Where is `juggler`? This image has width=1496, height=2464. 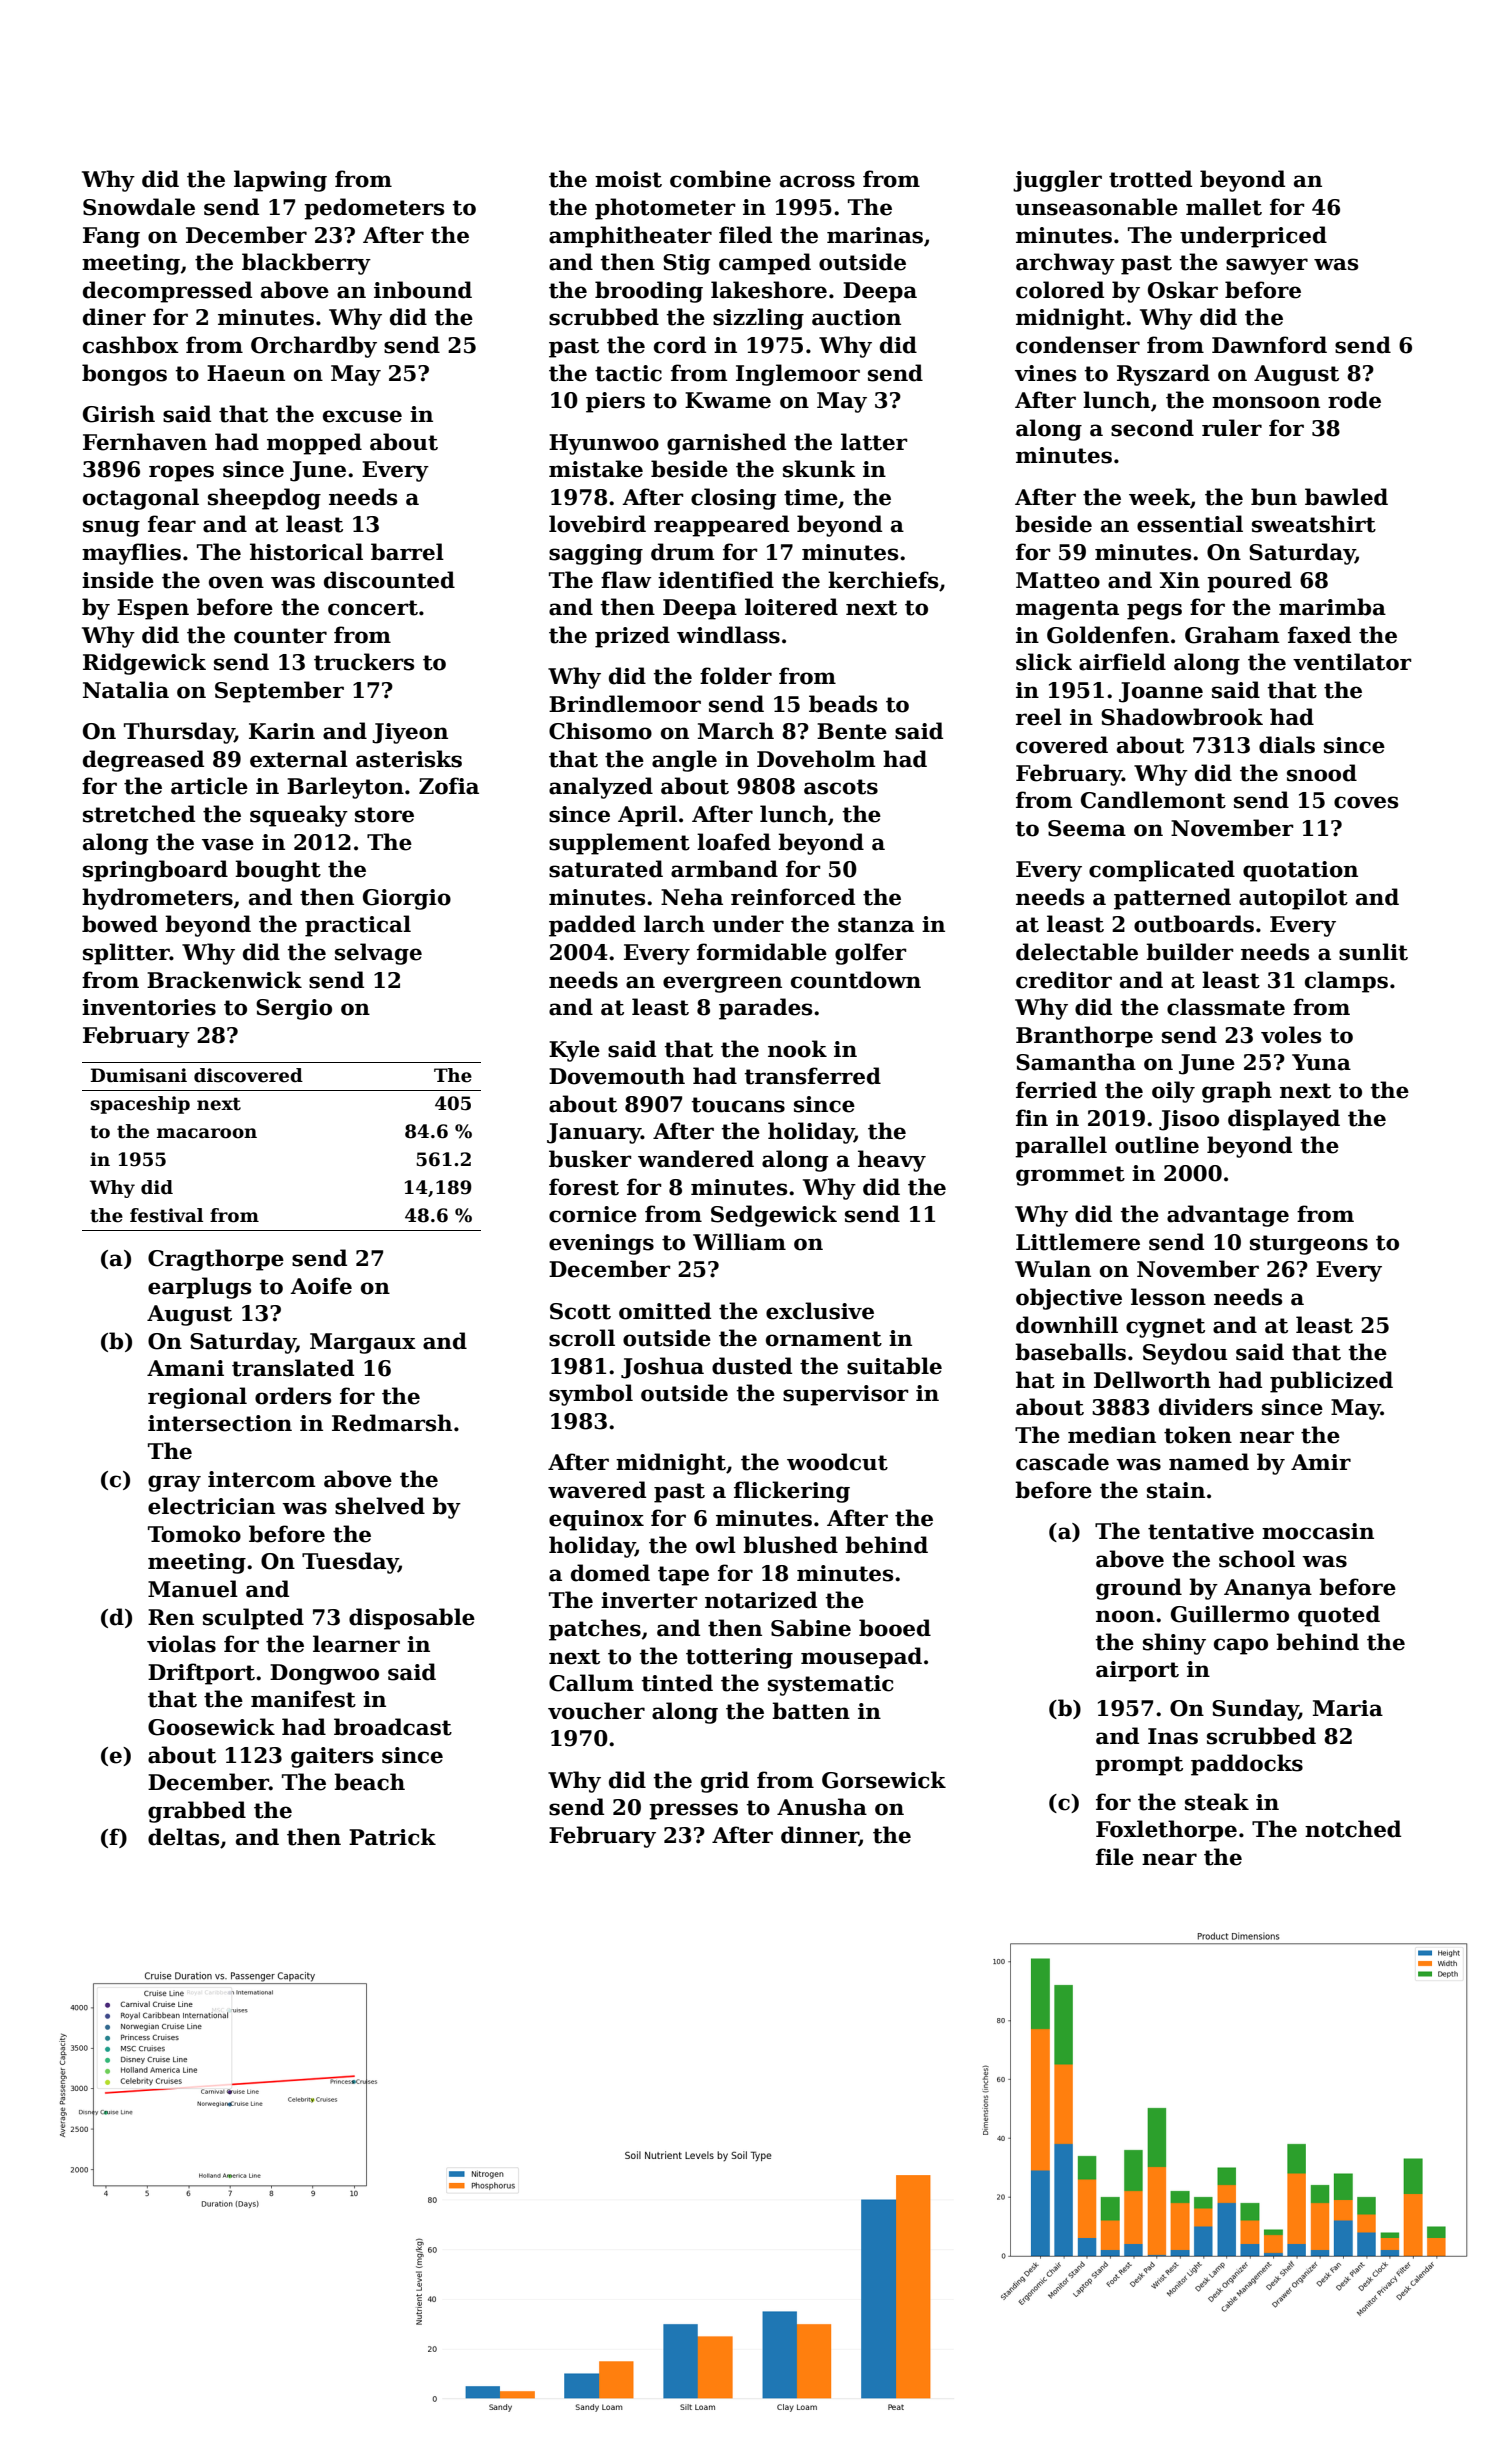
juggler is located at coordinates (1057, 181).
